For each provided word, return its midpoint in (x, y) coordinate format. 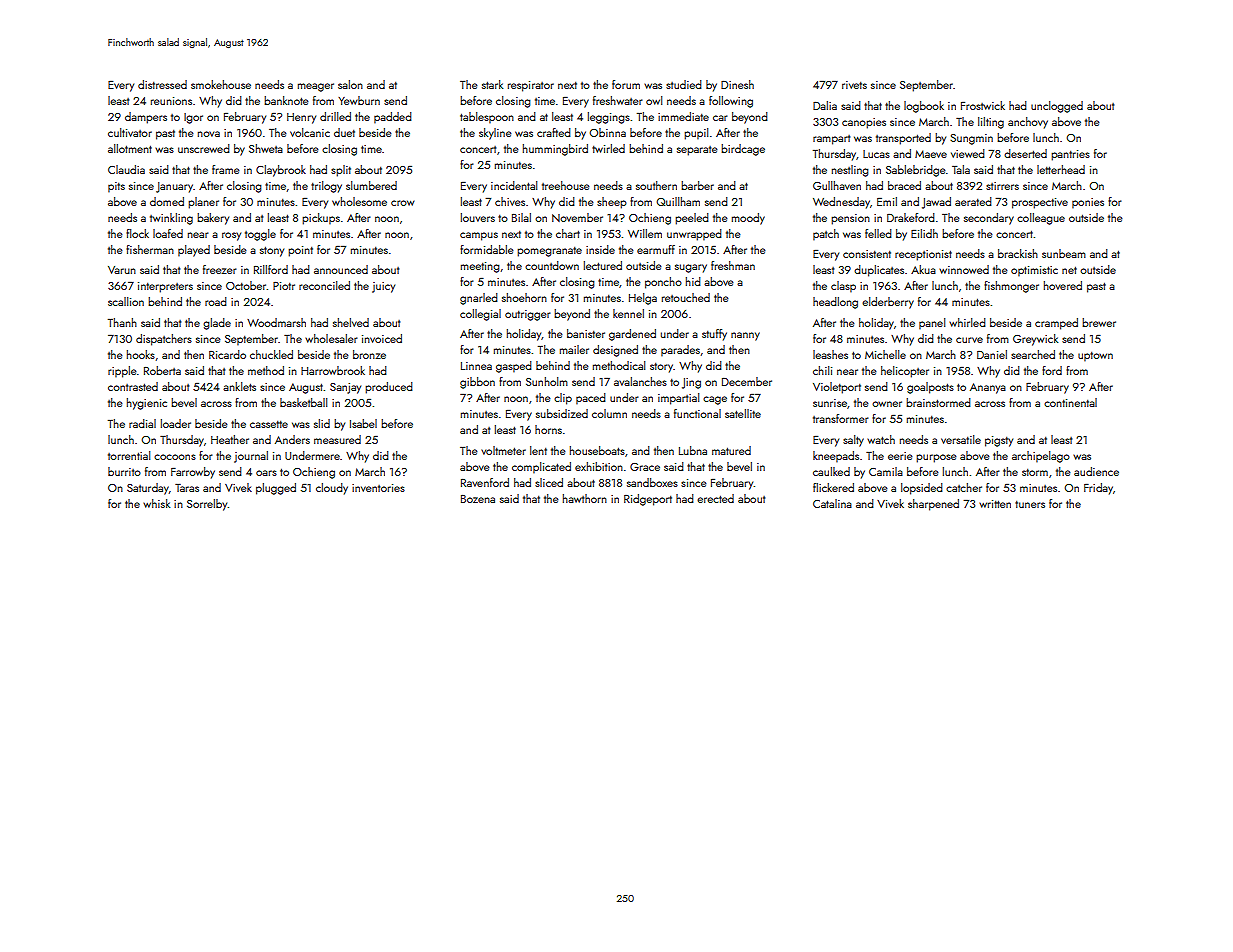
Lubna (693, 450)
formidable (487, 249)
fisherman (150, 249)
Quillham (678, 201)
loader (176, 423)
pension (850, 219)
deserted (1025, 153)
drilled (335, 116)
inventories (378, 488)
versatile (961, 439)
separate (697, 151)
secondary (989, 219)
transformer (841, 418)
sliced (549, 482)
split (341, 171)
